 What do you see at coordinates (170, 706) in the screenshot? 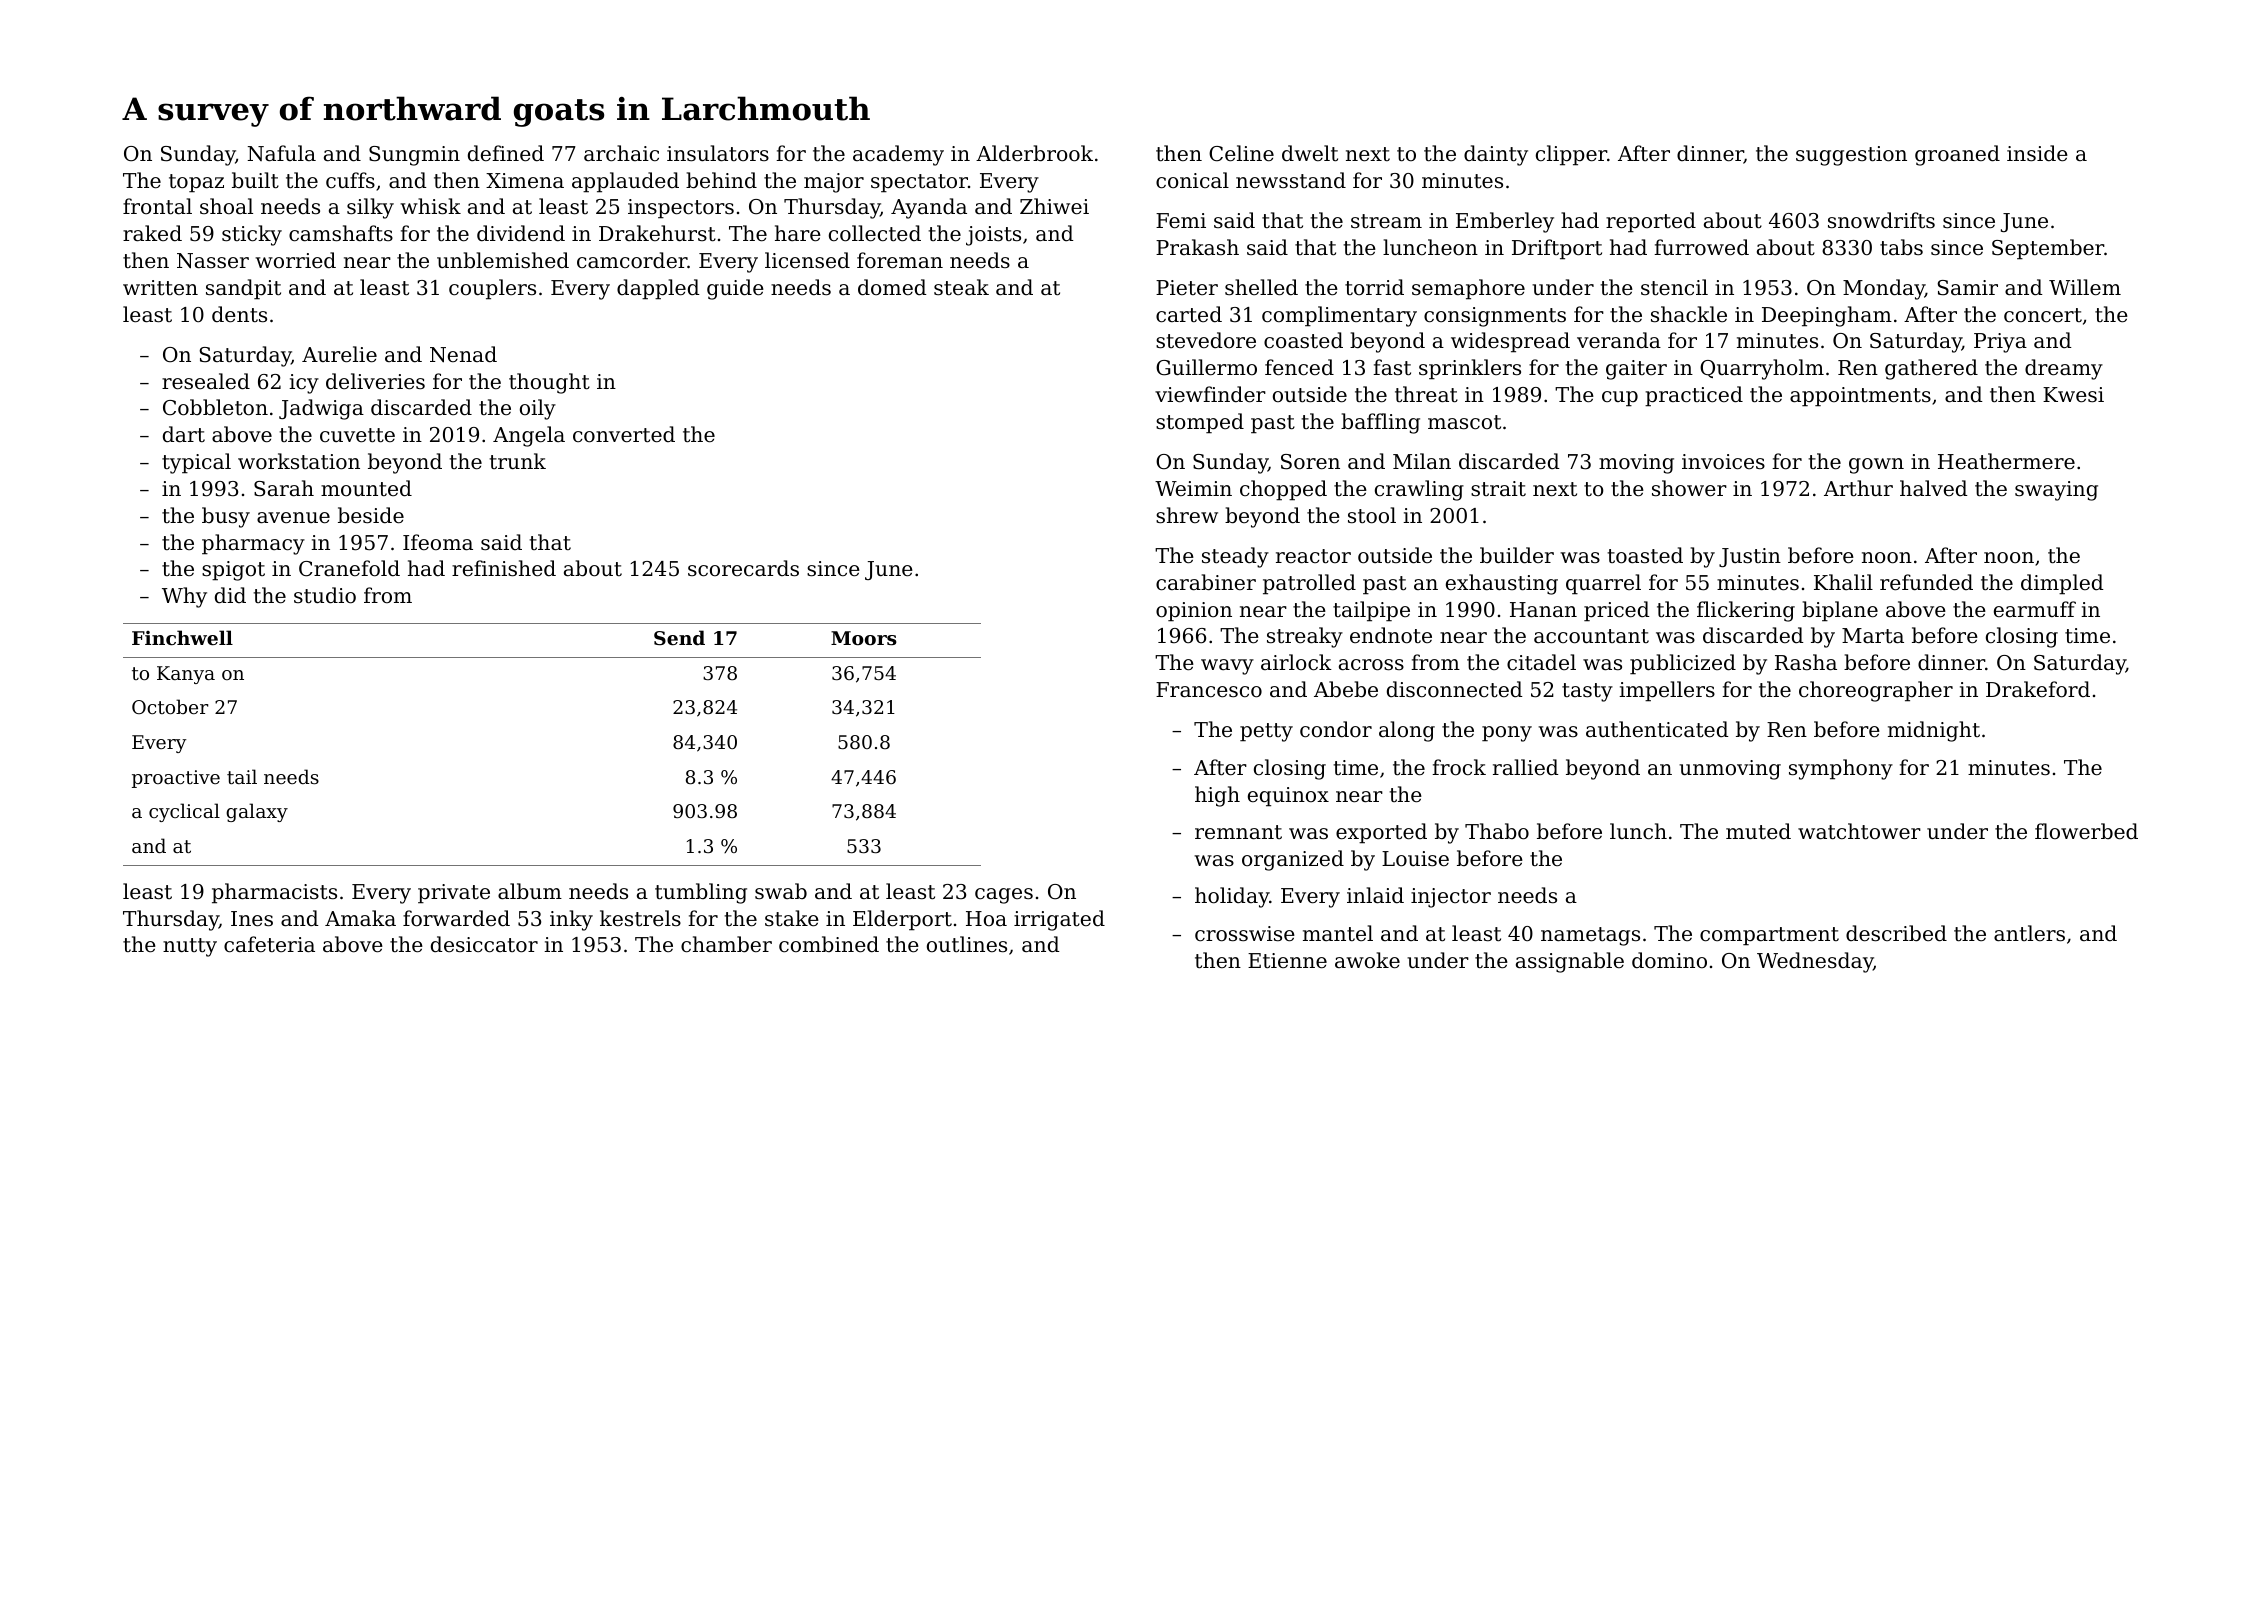
I see `October` at bounding box center [170, 706].
